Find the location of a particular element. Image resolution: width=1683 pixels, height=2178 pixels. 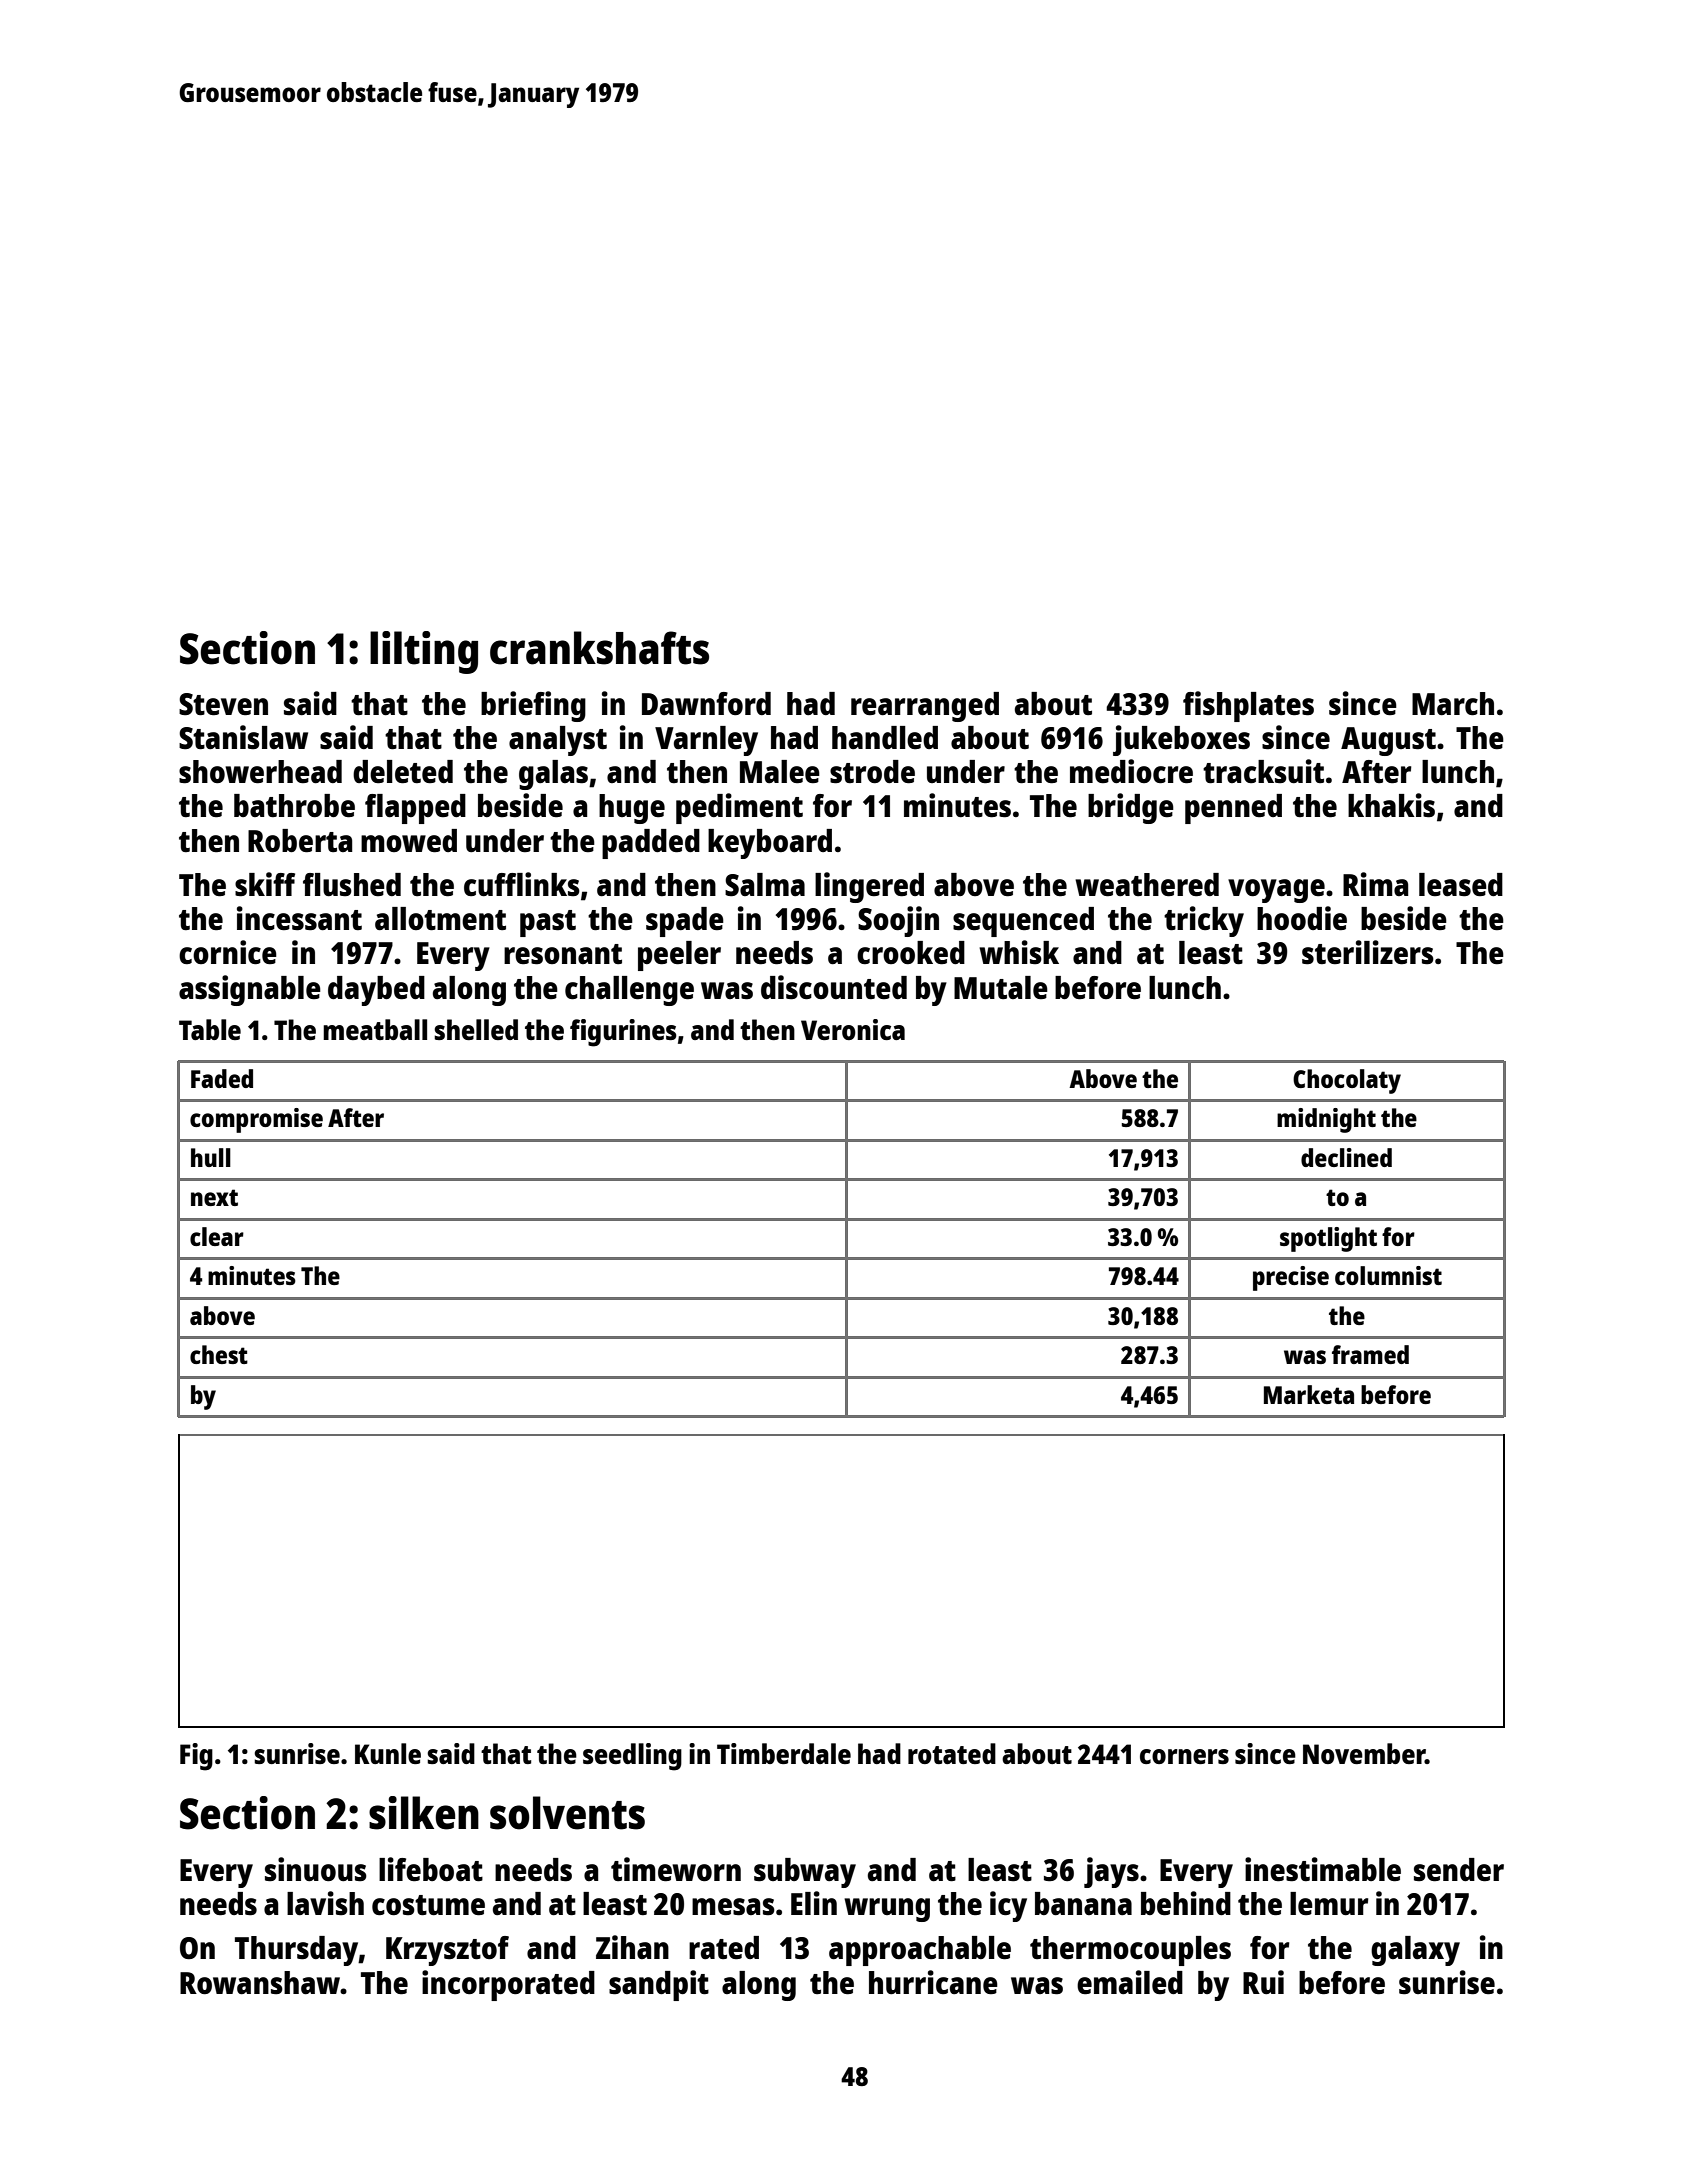

chest is located at coordinates (219, 1354).
